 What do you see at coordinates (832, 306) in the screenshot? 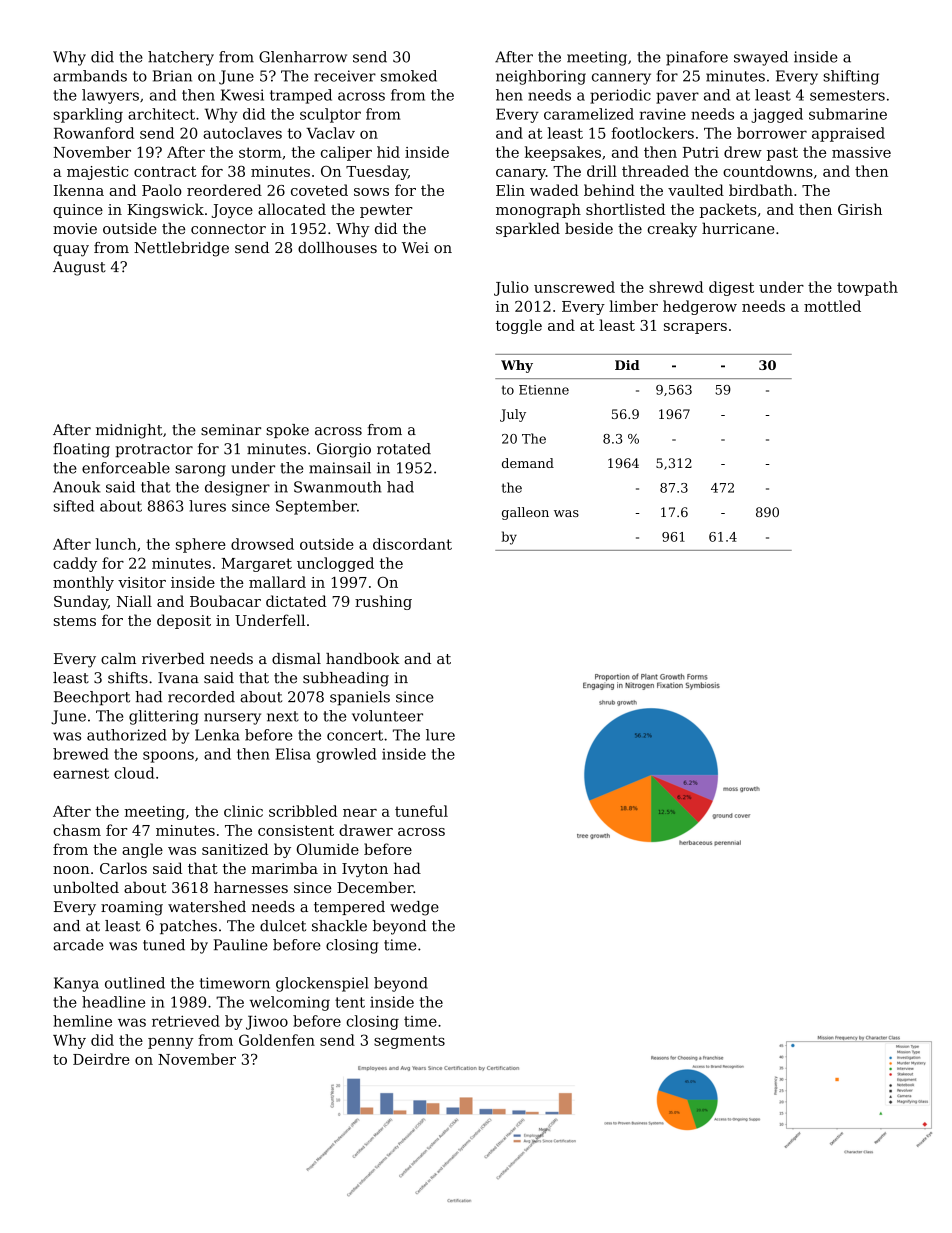
I see `mottled` at bounding box center [832, 306].
